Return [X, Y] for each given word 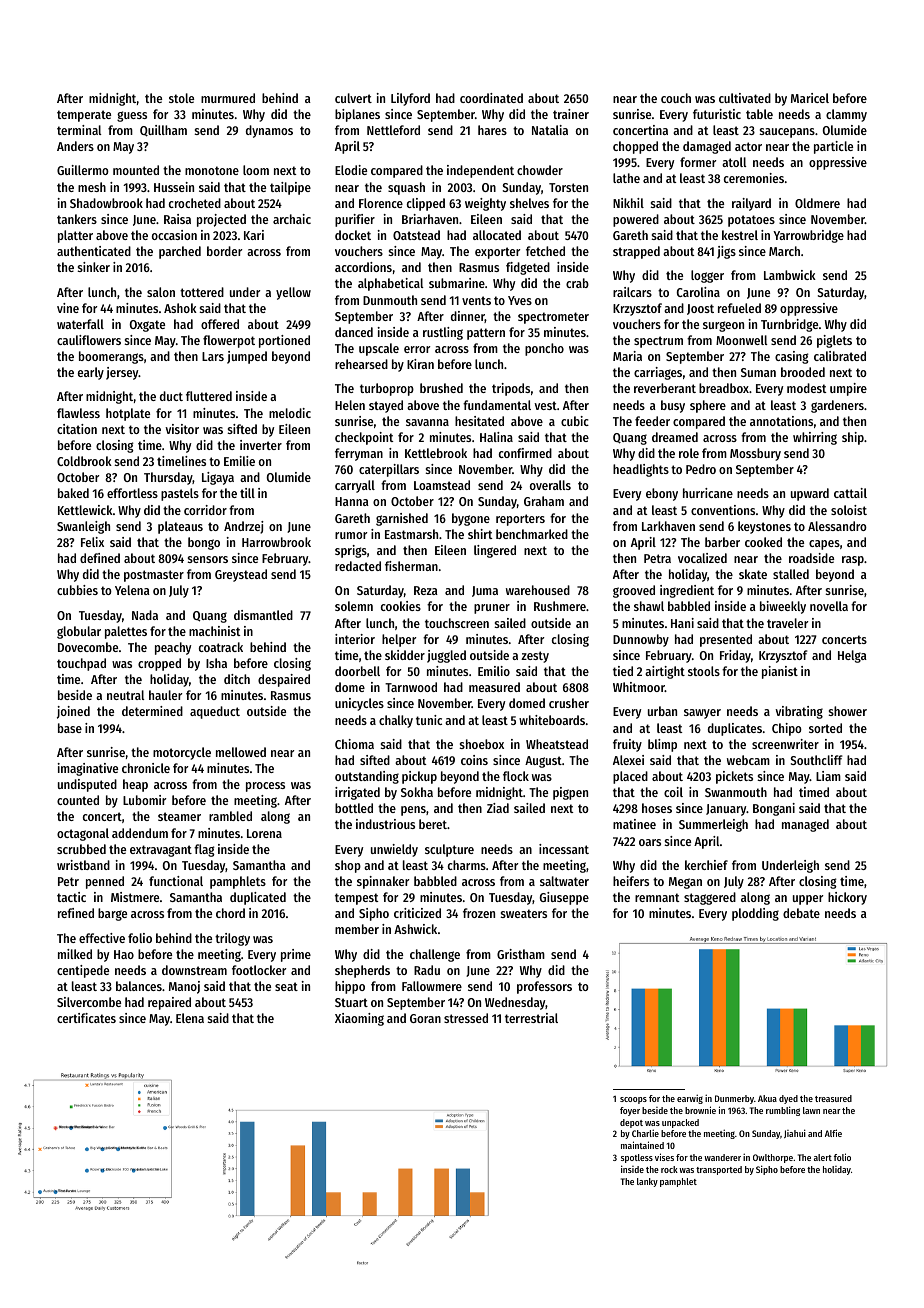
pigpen [570, 793]
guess [132, 116]
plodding [755, 914]
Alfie [833, 1133]
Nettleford [393, 130]
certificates [86, 1018]
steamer [179, 816]
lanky [647, 1182]
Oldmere [817, 203]
